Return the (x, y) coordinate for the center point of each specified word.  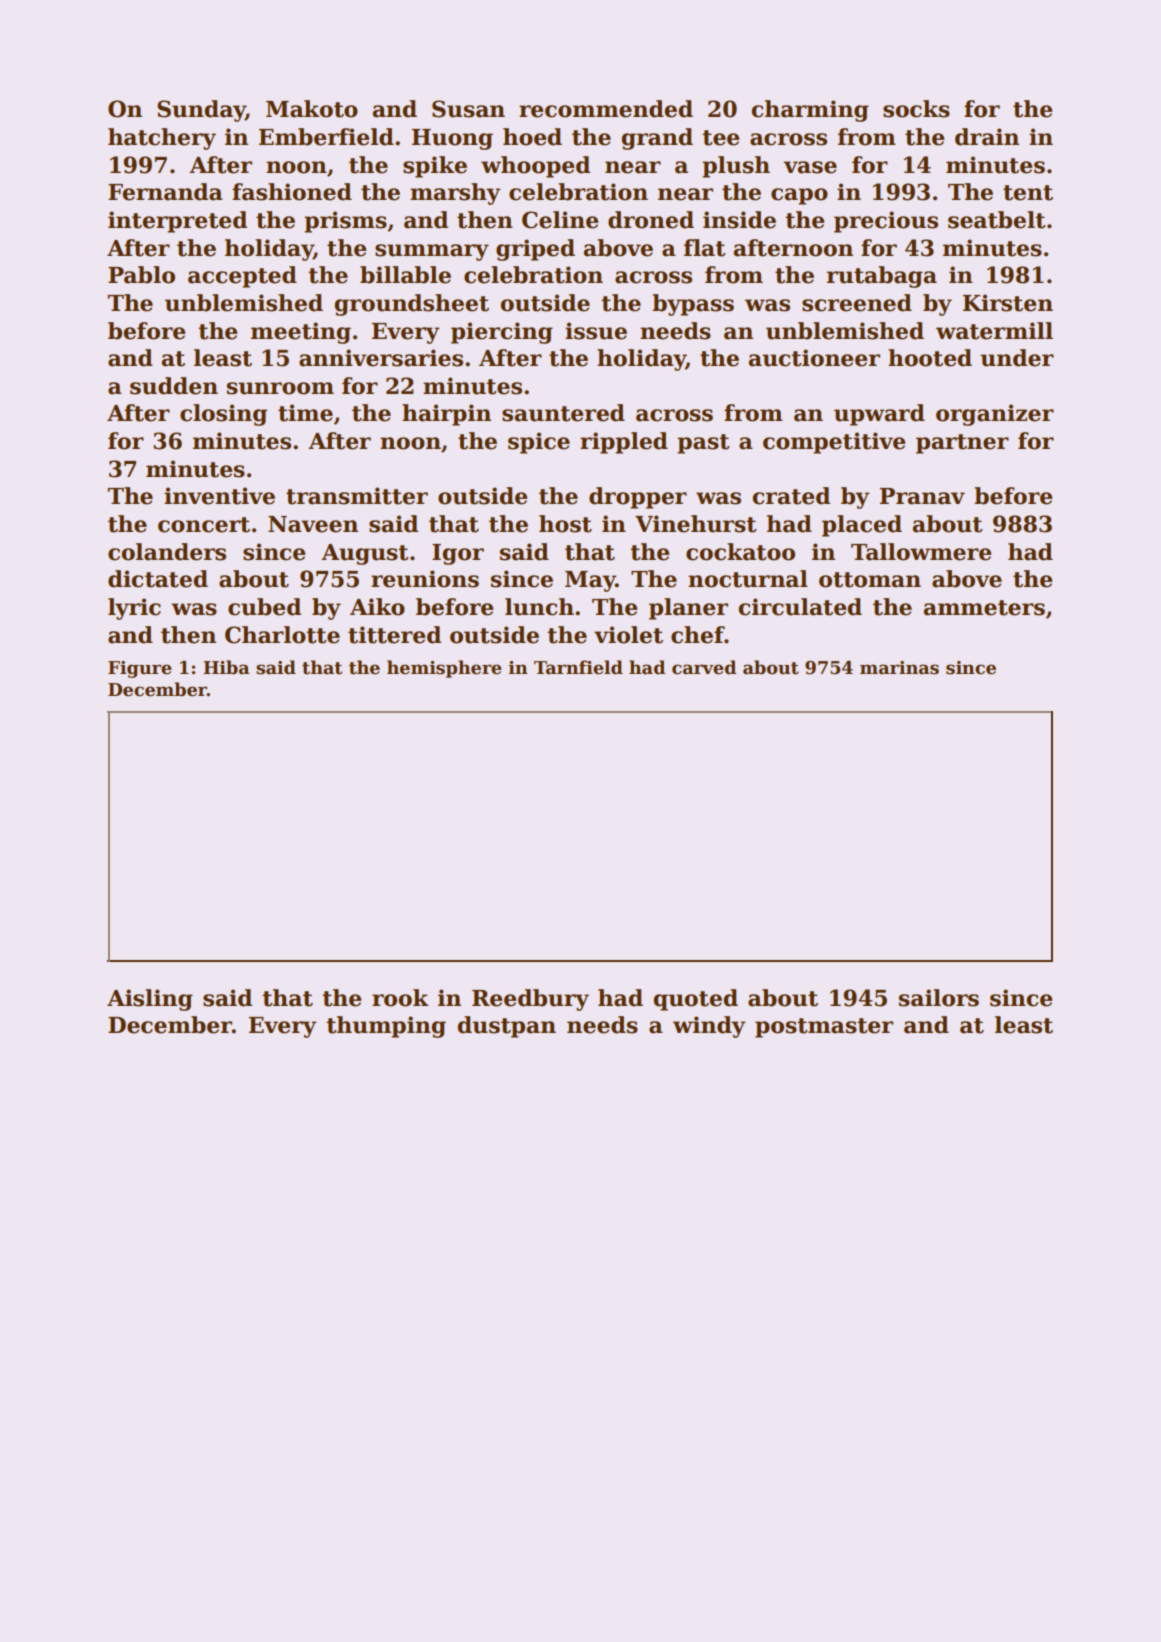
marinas (899, 668)
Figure (140, 669)
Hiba (226, 667)
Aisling (150, 1000)
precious (886, 222)
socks (916, 109)
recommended (606, 109)
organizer (995, 415)
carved (704, 667)
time (305, 413)
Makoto (312, 109)
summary (432, 252)
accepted (242, 277)
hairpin (446, 415)
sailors (939, 998)
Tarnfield (578, 667)
